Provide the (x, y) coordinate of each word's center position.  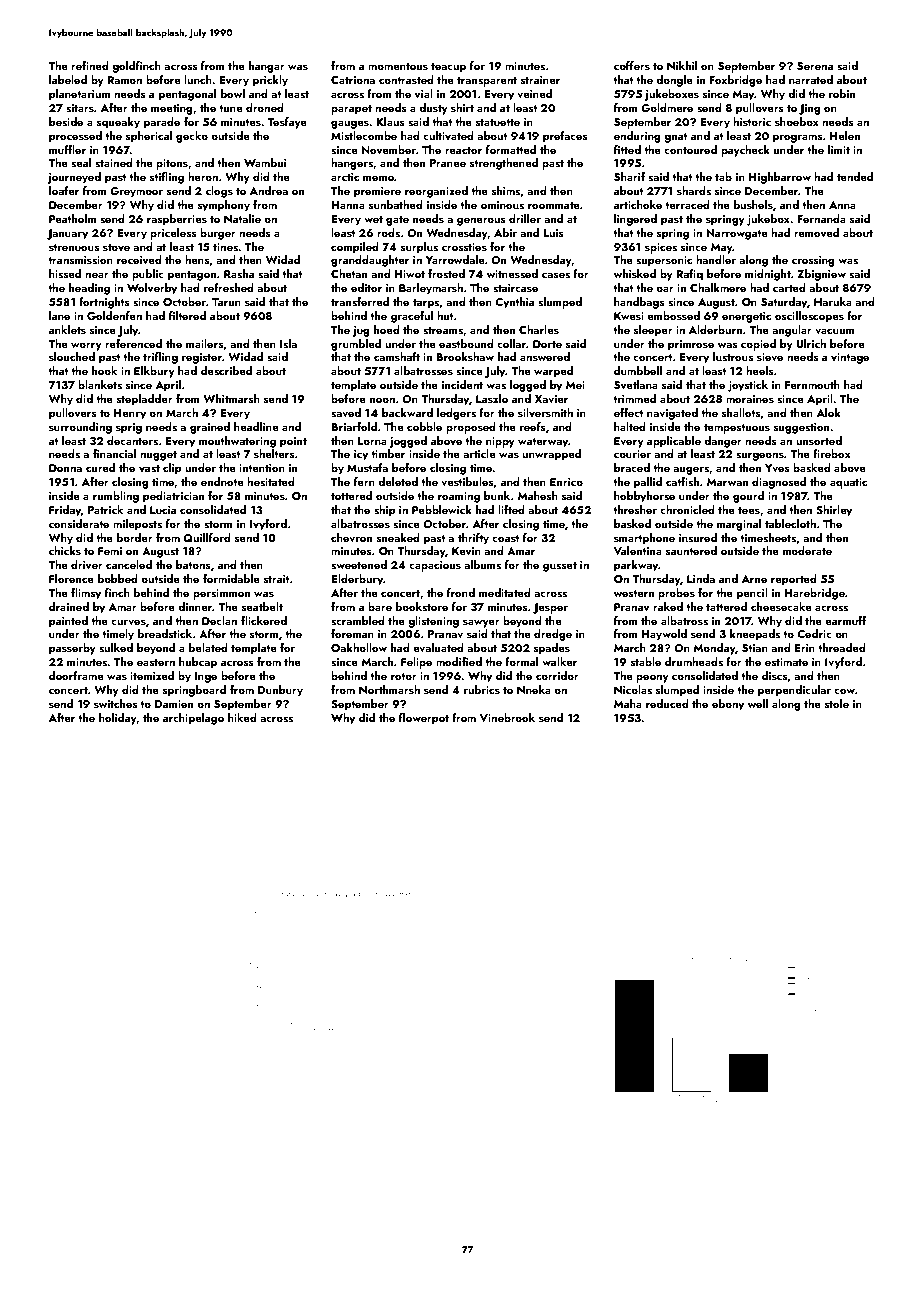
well (758, 703)
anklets (67, 329)
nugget (158, 456)
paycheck (745, 151)
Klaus (390, 121)
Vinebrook (507, 717)
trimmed (634, 398)
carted (789, 287)
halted (630, 426)
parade (162, 123)
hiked (242, 717)
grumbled (356, 345)
